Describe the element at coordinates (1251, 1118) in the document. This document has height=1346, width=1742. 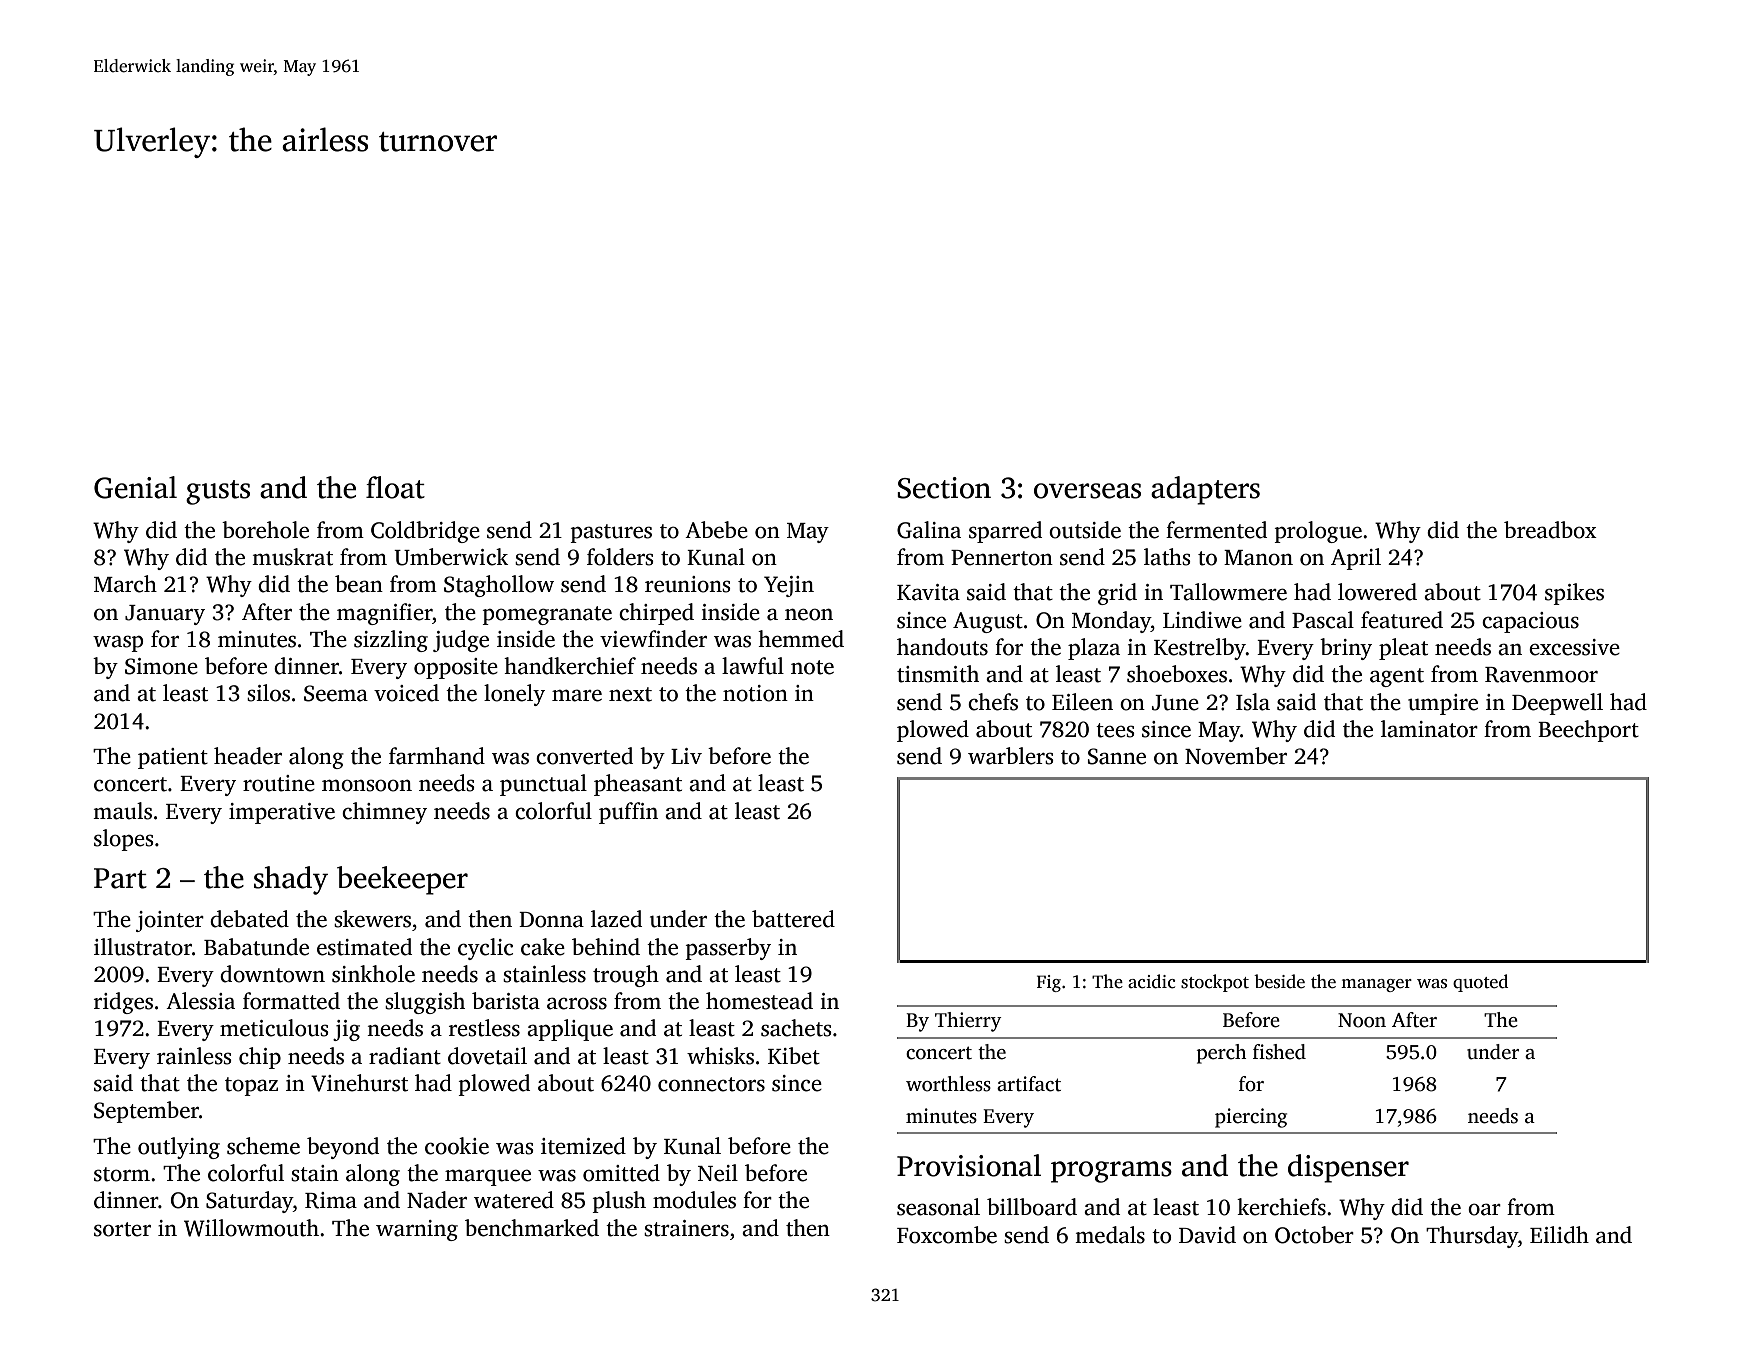
I see `piercing` at that location.
